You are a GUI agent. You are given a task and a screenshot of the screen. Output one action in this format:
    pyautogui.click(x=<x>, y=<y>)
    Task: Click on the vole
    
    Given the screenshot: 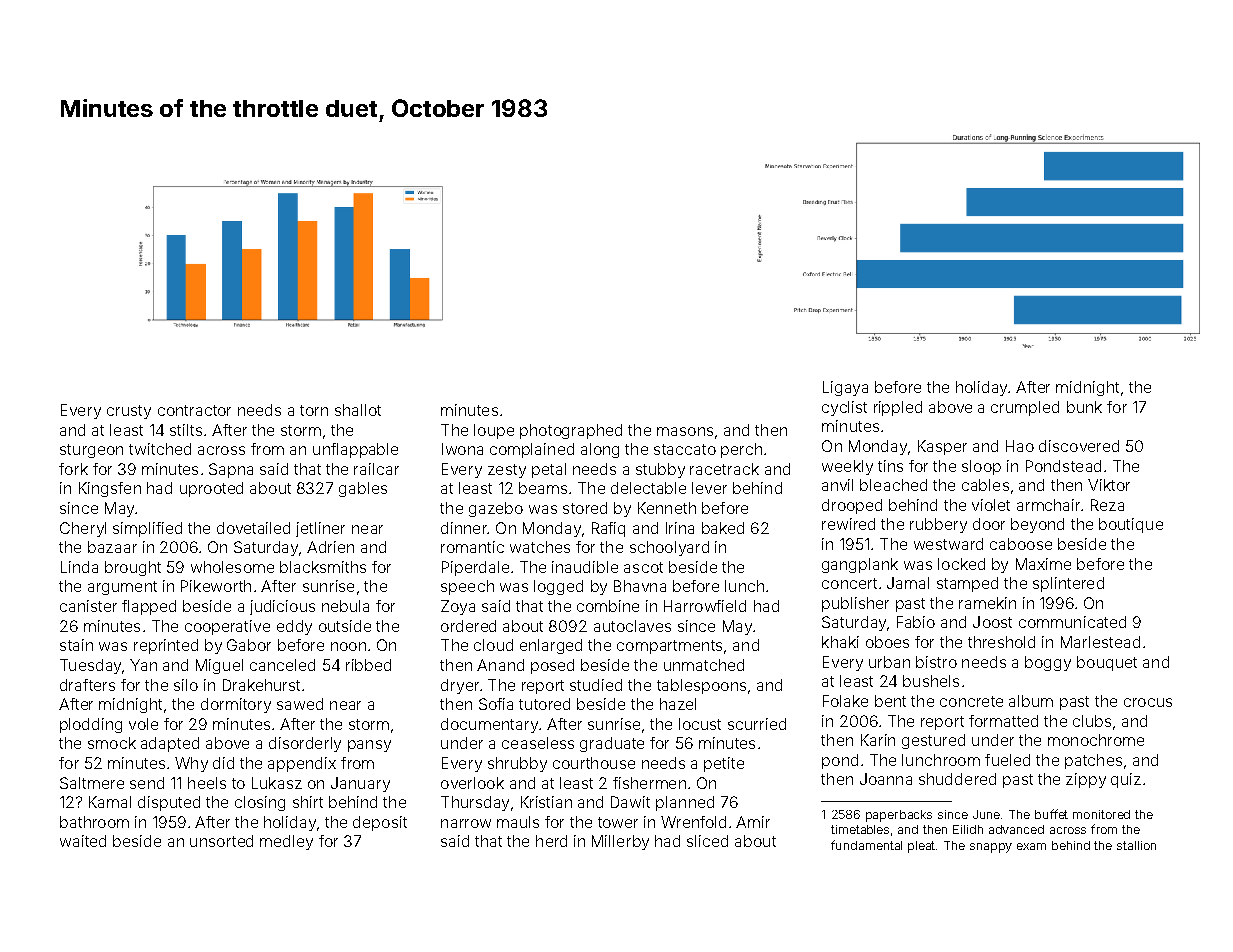 What is the action you would take?
    pyautogui.click(x=143, y=724)
